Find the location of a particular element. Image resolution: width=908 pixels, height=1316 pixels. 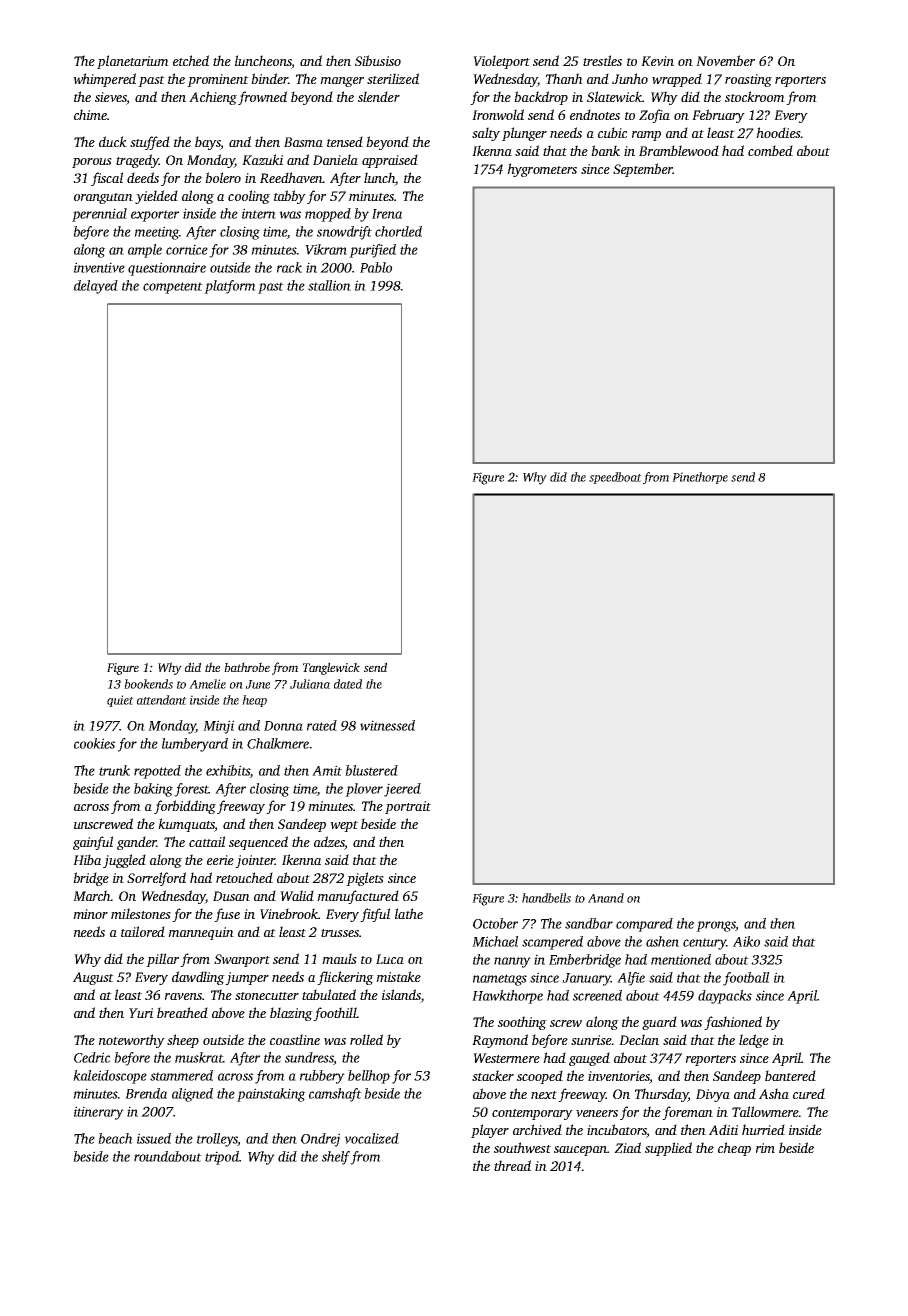

camshaft is located at coordinates (335, 1095).
